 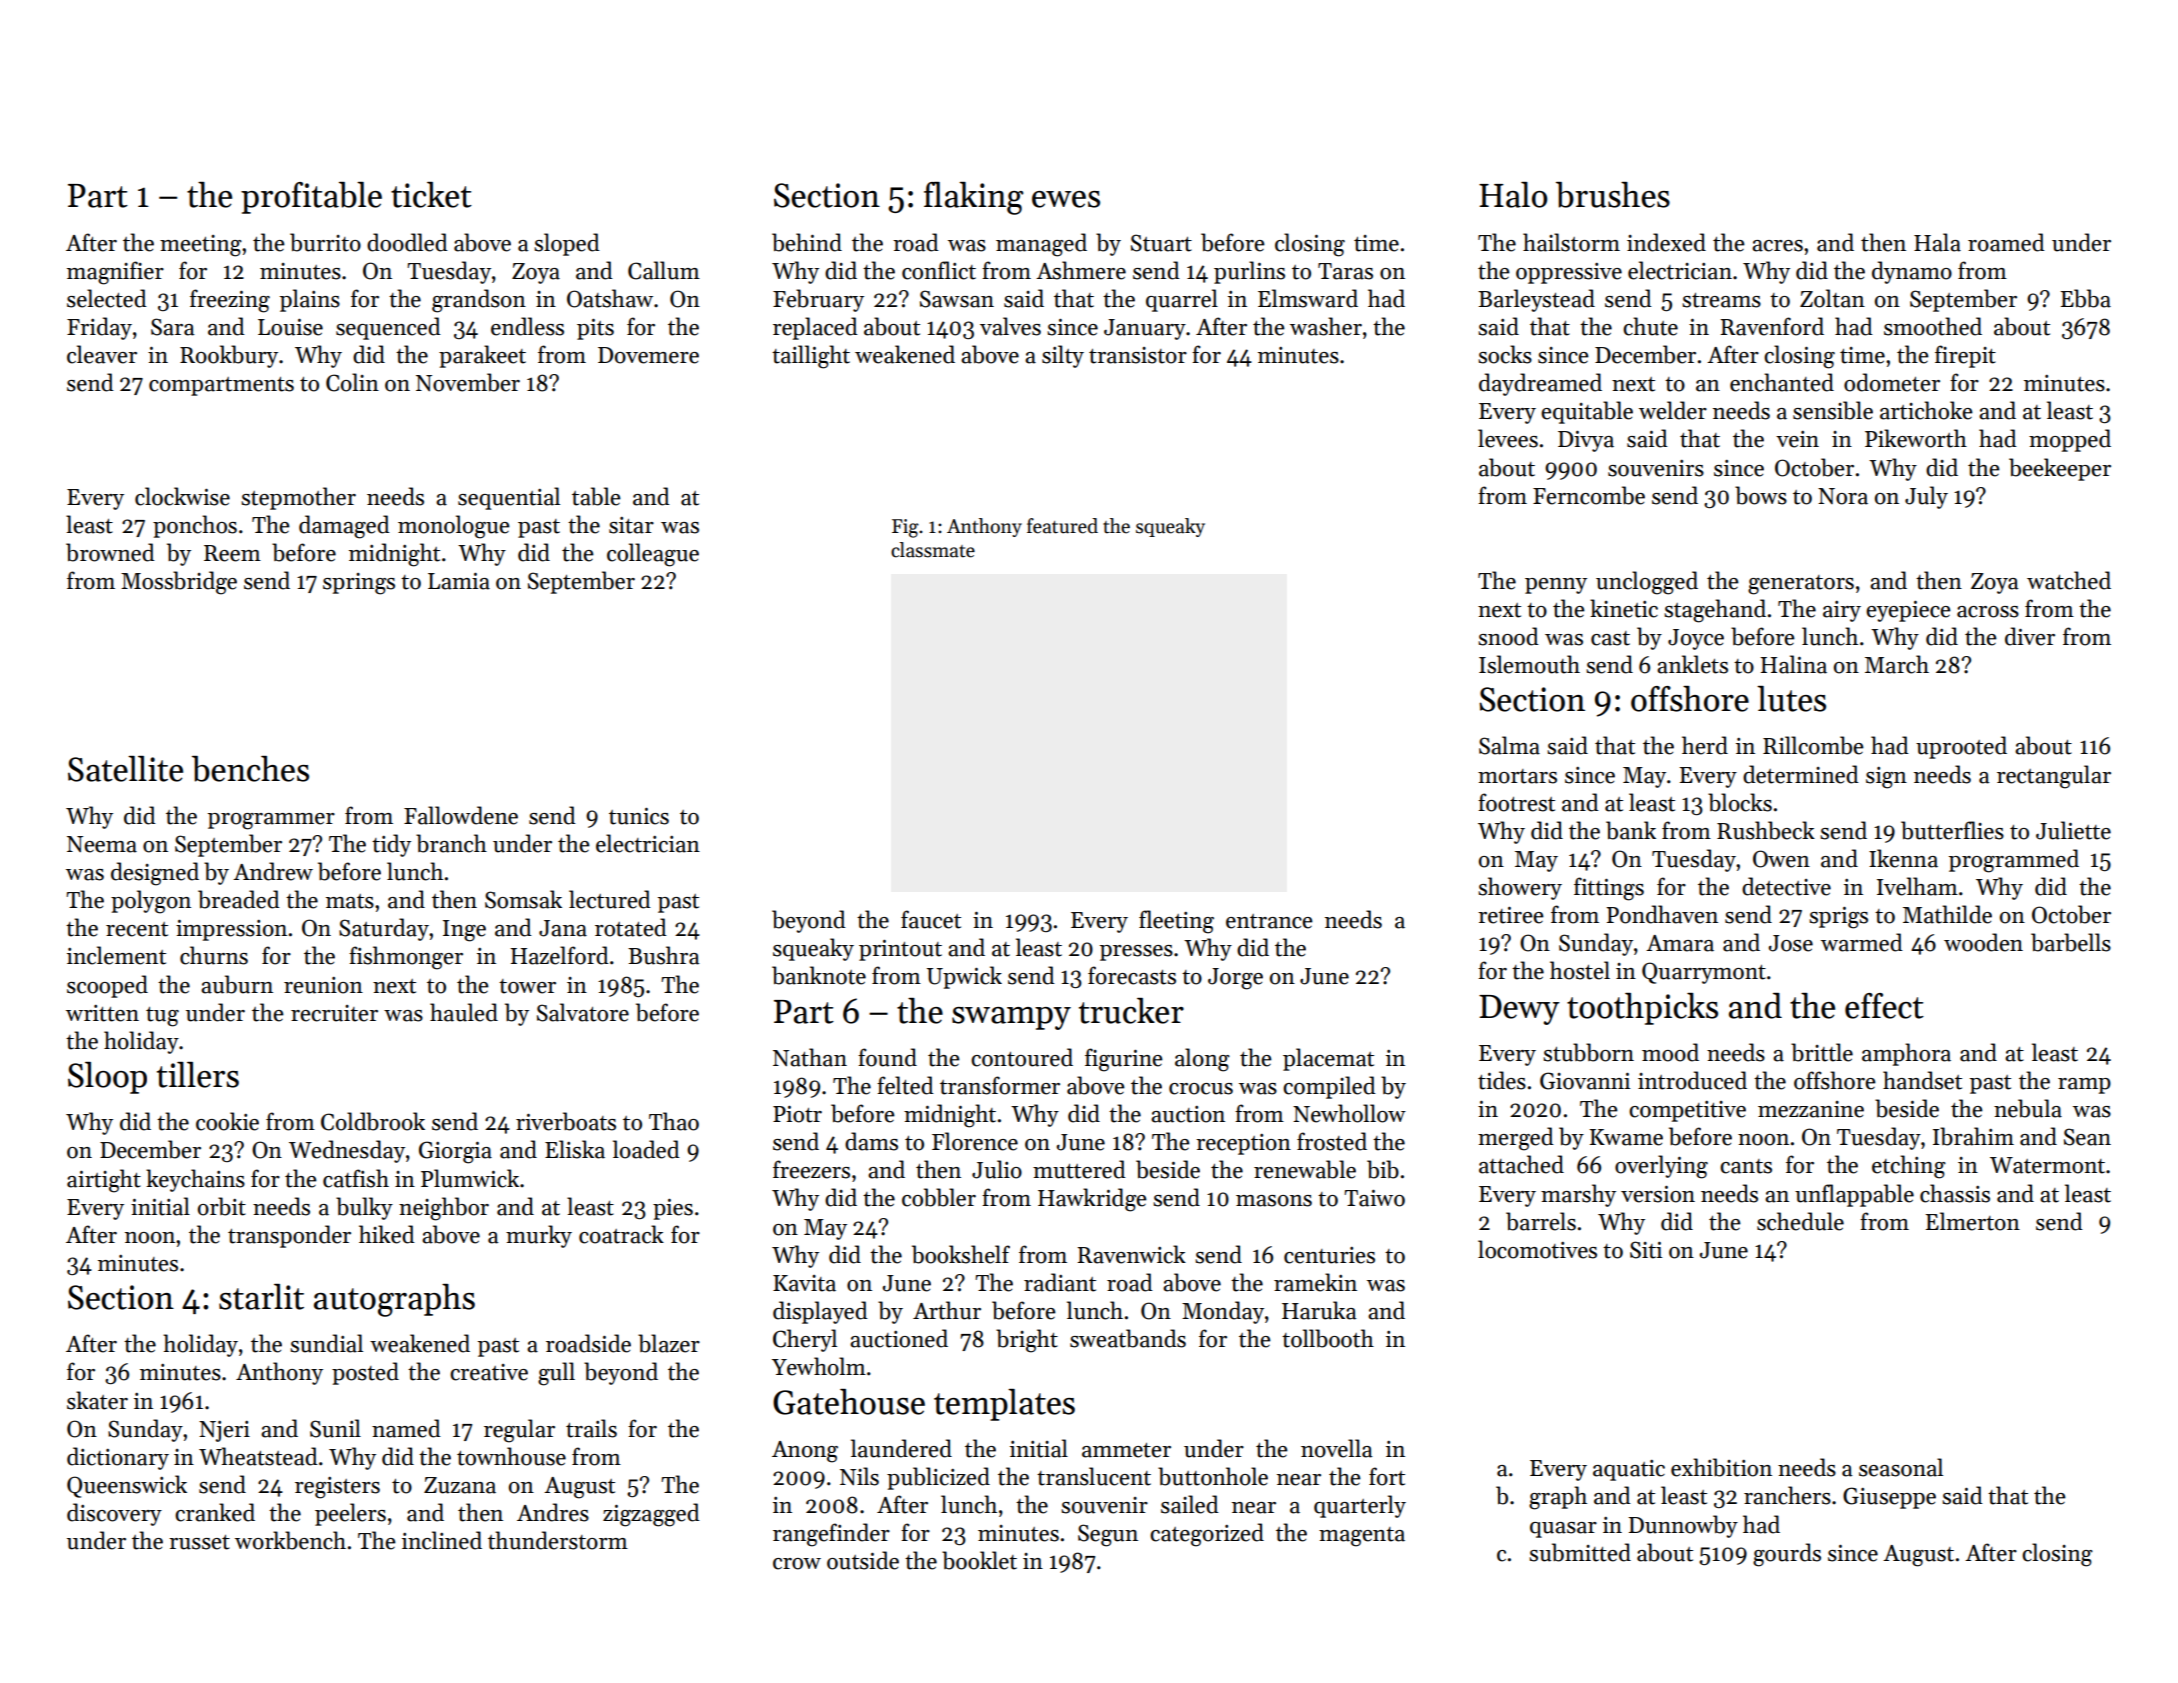 I want to click on schedule, so click(x=1800, y=1221).
